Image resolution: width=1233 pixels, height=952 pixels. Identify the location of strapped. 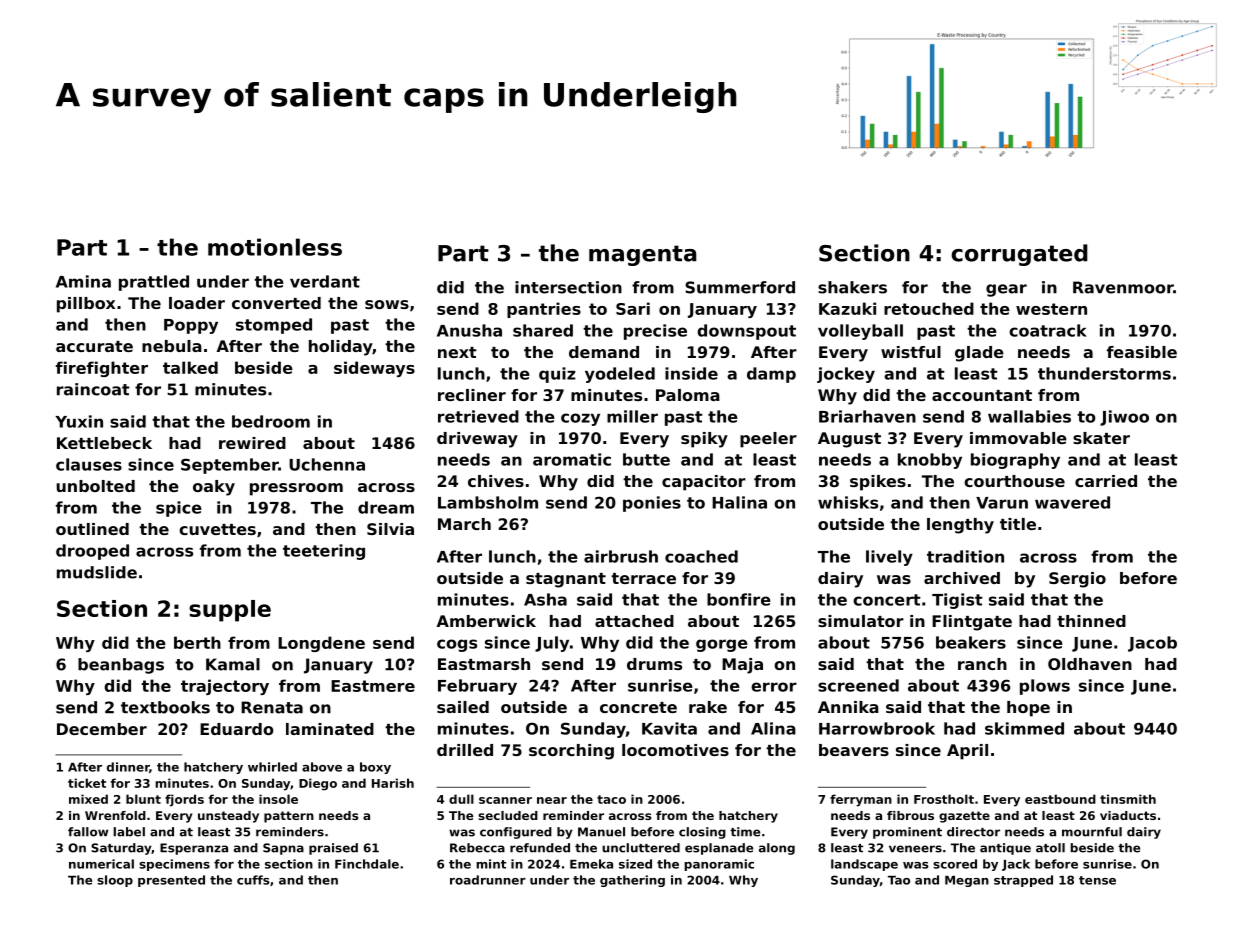
(1023, 881).
